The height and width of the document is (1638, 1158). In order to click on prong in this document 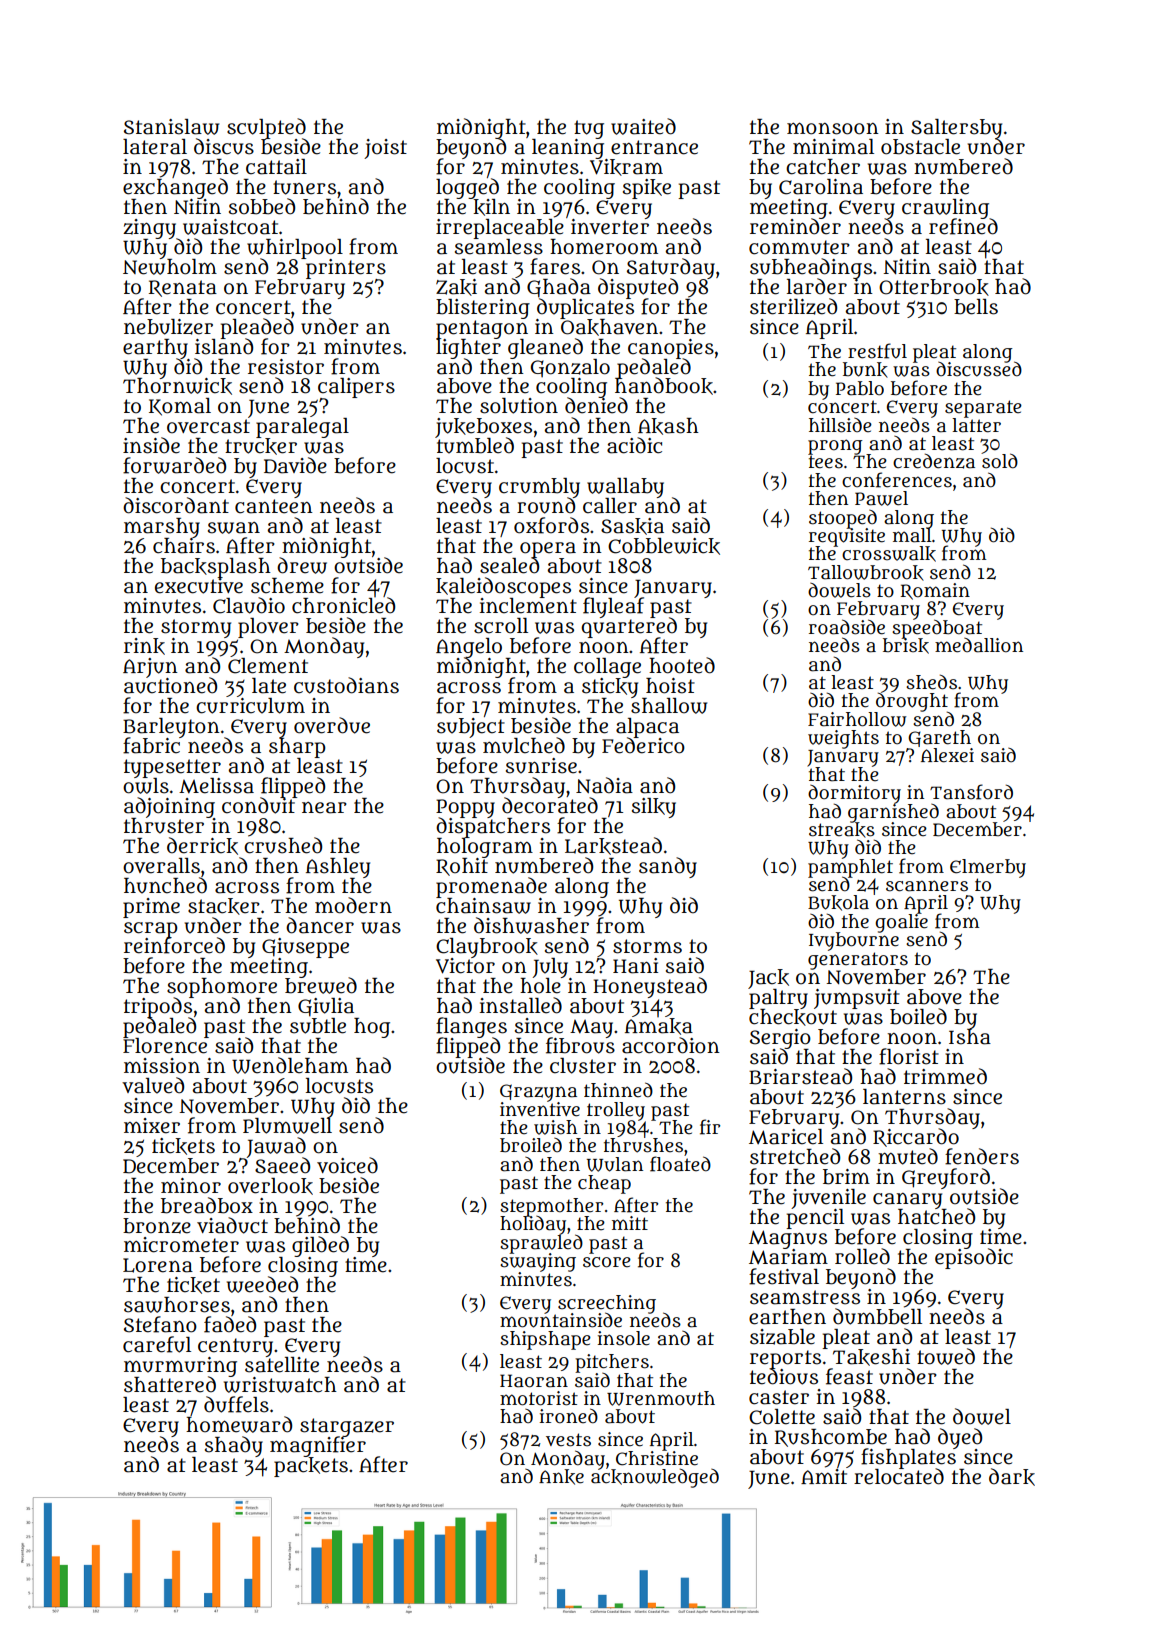, I will do `click(835, 447)`.
